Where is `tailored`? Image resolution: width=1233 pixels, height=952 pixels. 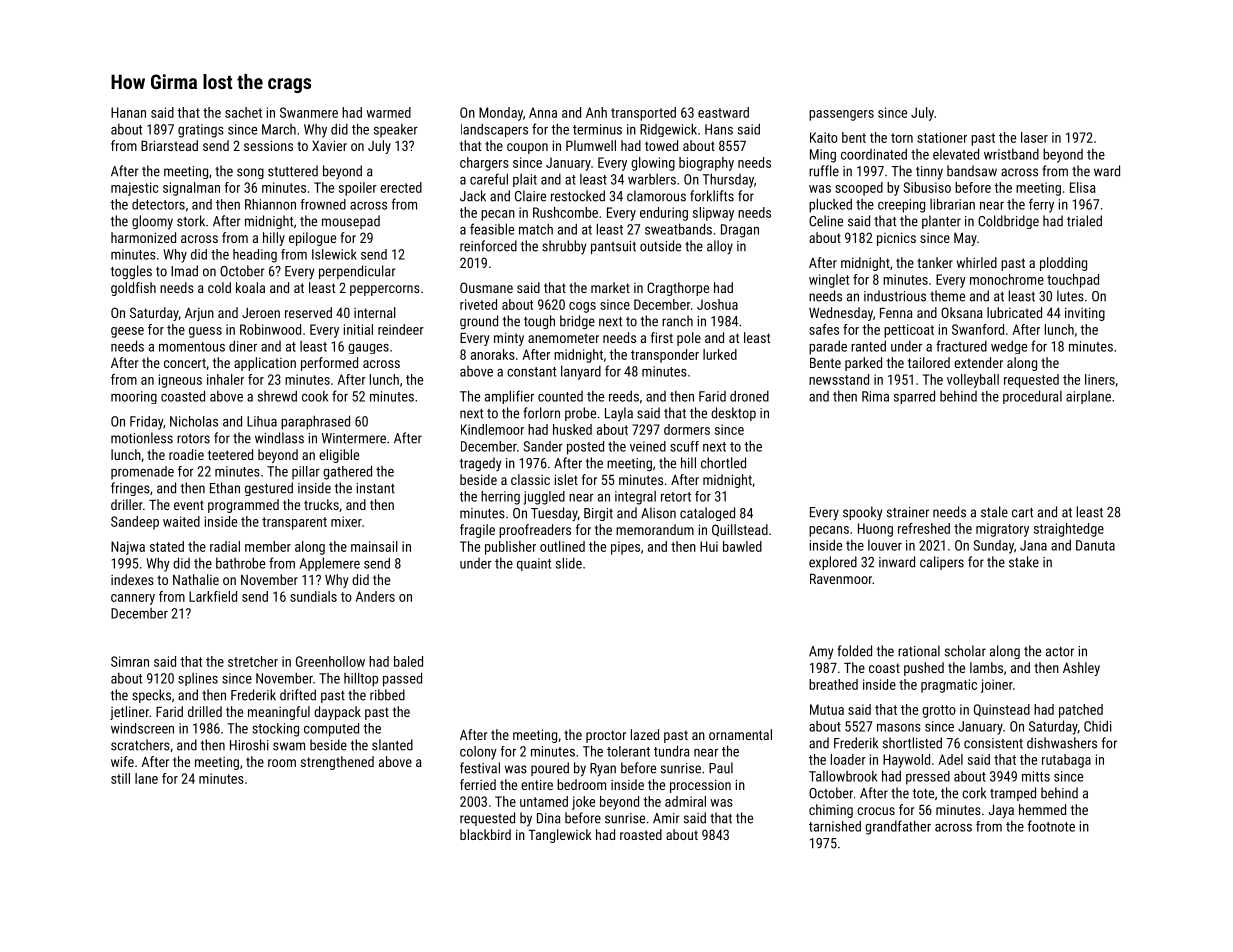
tailored is located at coordinates (929, 362).
